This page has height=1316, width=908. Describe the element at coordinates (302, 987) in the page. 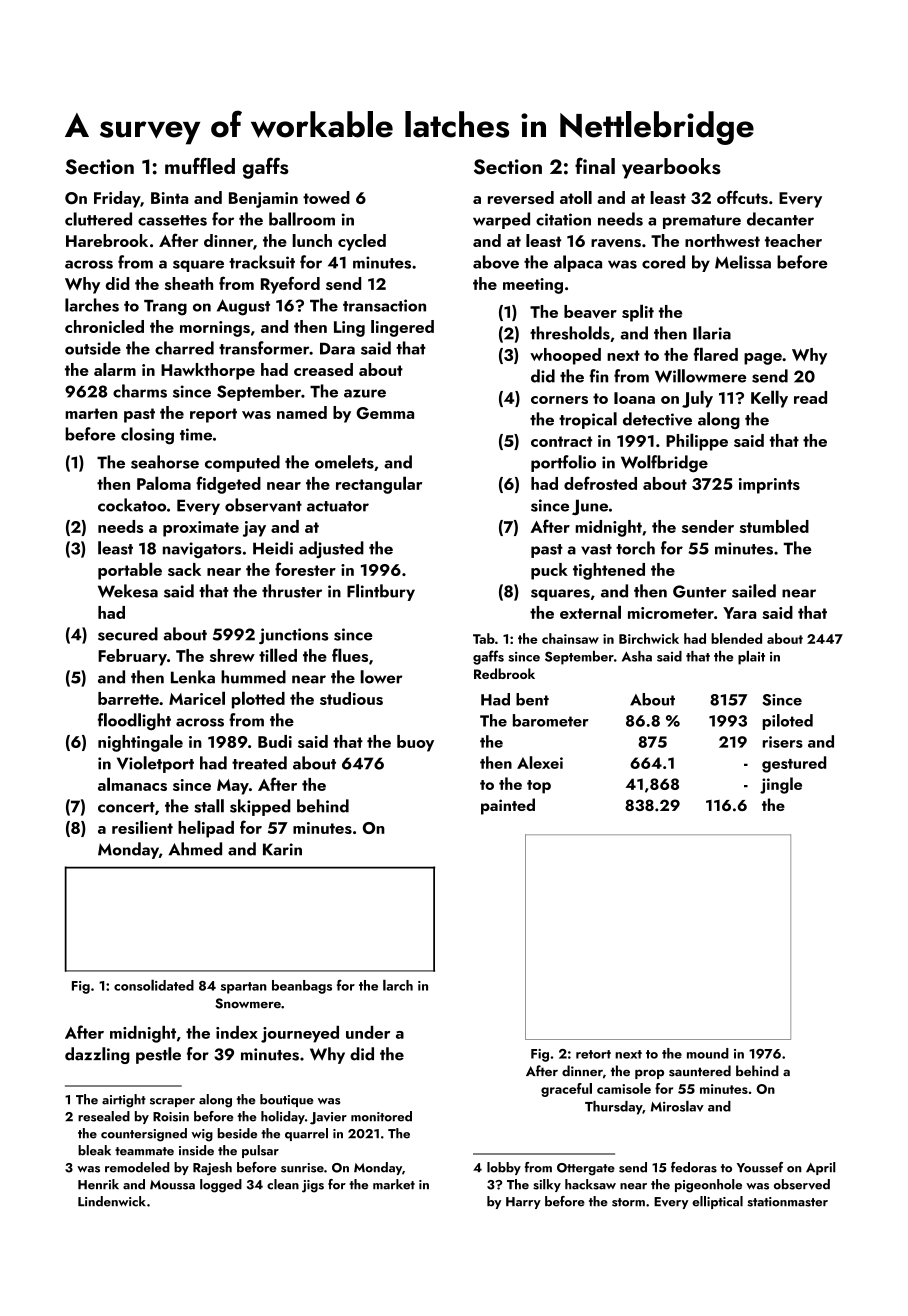

I see `beanbags` at that location.
